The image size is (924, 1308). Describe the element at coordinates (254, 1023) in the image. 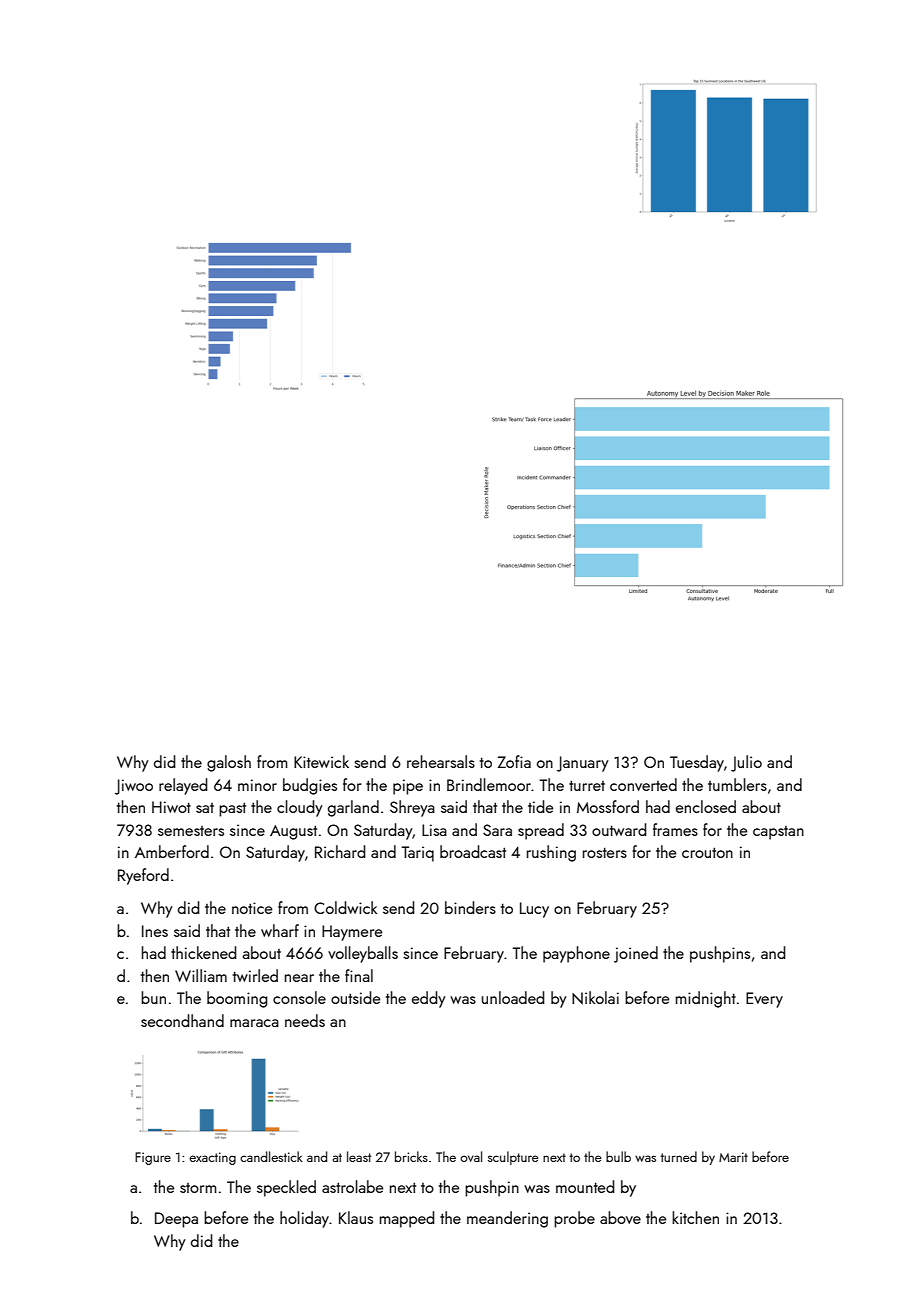

I see `maraca` at that location.
